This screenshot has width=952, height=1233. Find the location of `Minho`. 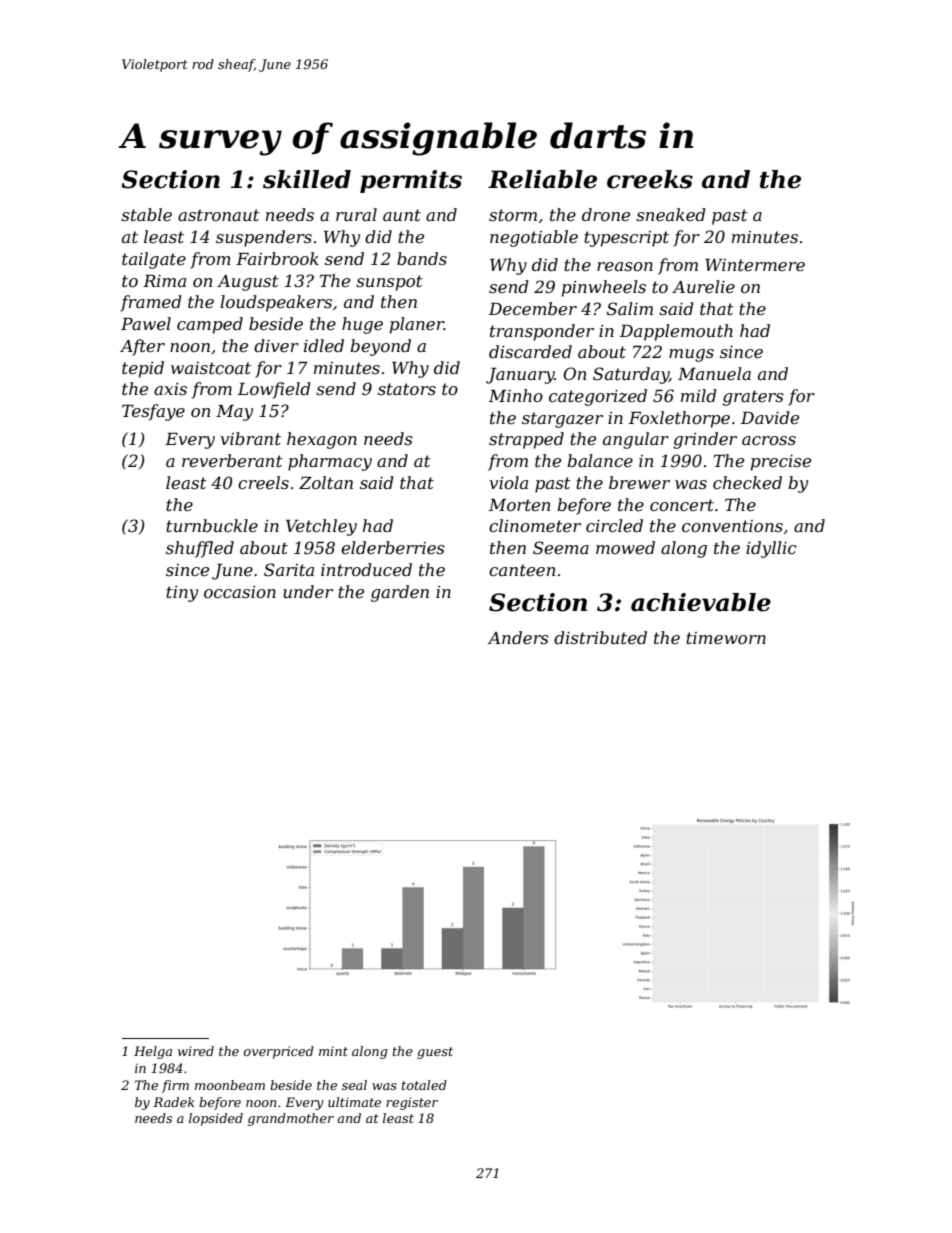

Minho is located at coordinates (516, 395).
